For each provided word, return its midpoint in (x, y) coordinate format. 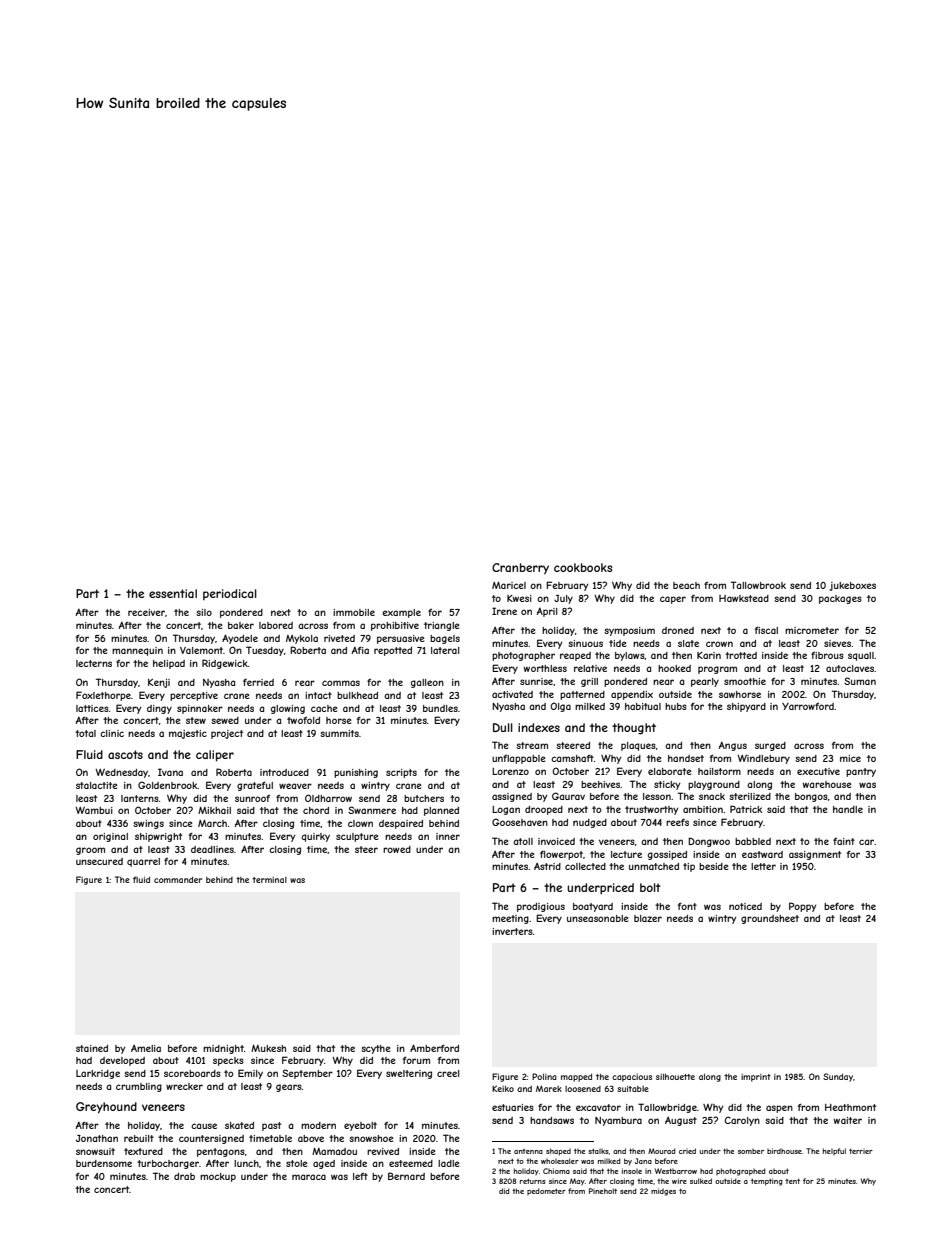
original (110, 837)
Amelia (146, 1048)
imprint (756, 1078)
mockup (218, 1177)
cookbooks (583, 567)
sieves (837, 643)
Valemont (201, 650)
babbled (753, 841)
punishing (356, 773)
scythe (375, 1049)
